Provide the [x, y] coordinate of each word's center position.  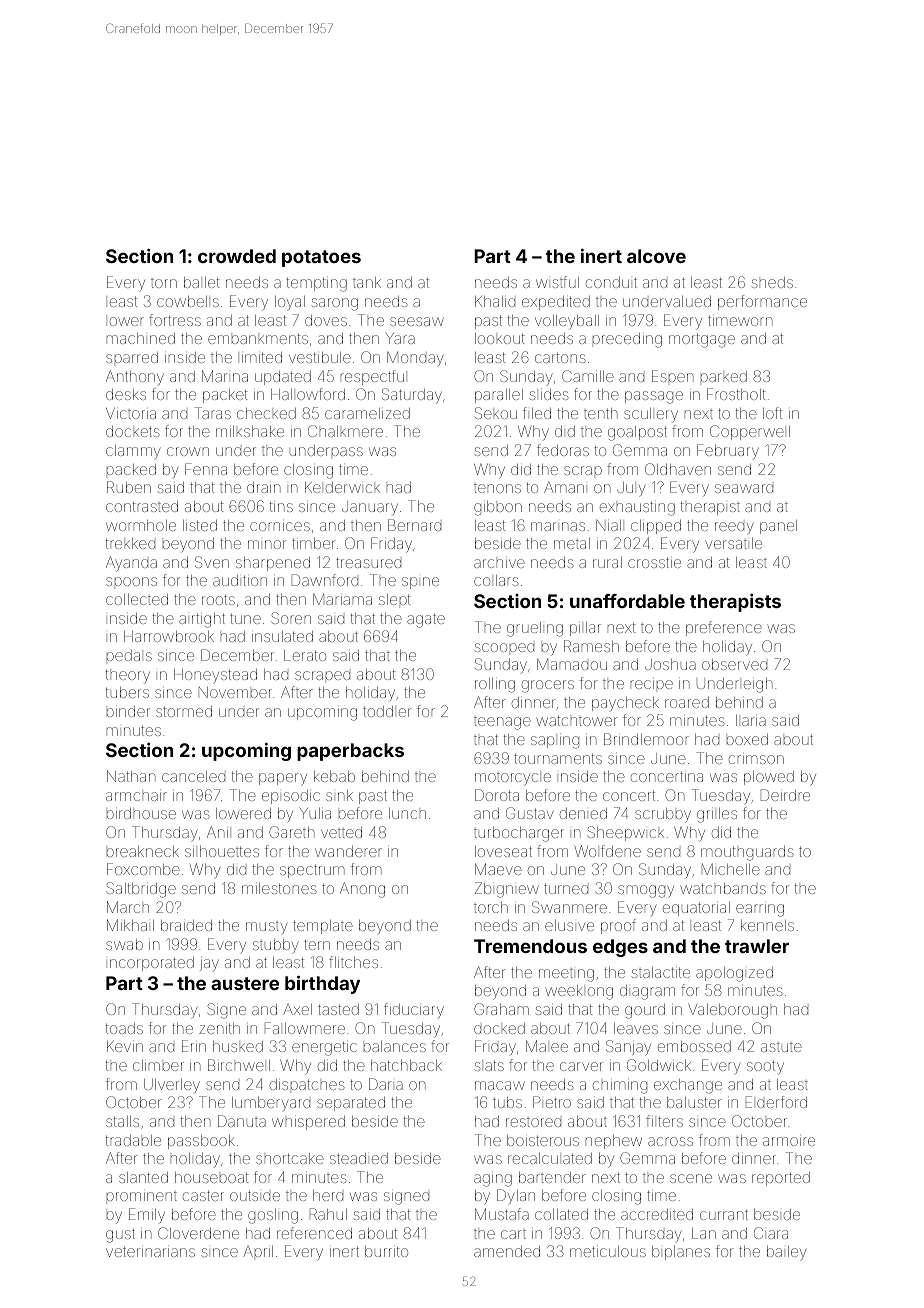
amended [507, 1251]
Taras [212, 413]
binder [128, 711]
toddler [387, 711]
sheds [772, 282]
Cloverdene [198, 1233]
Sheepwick [625, 833]
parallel [499, 396]
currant [724, 1214]
